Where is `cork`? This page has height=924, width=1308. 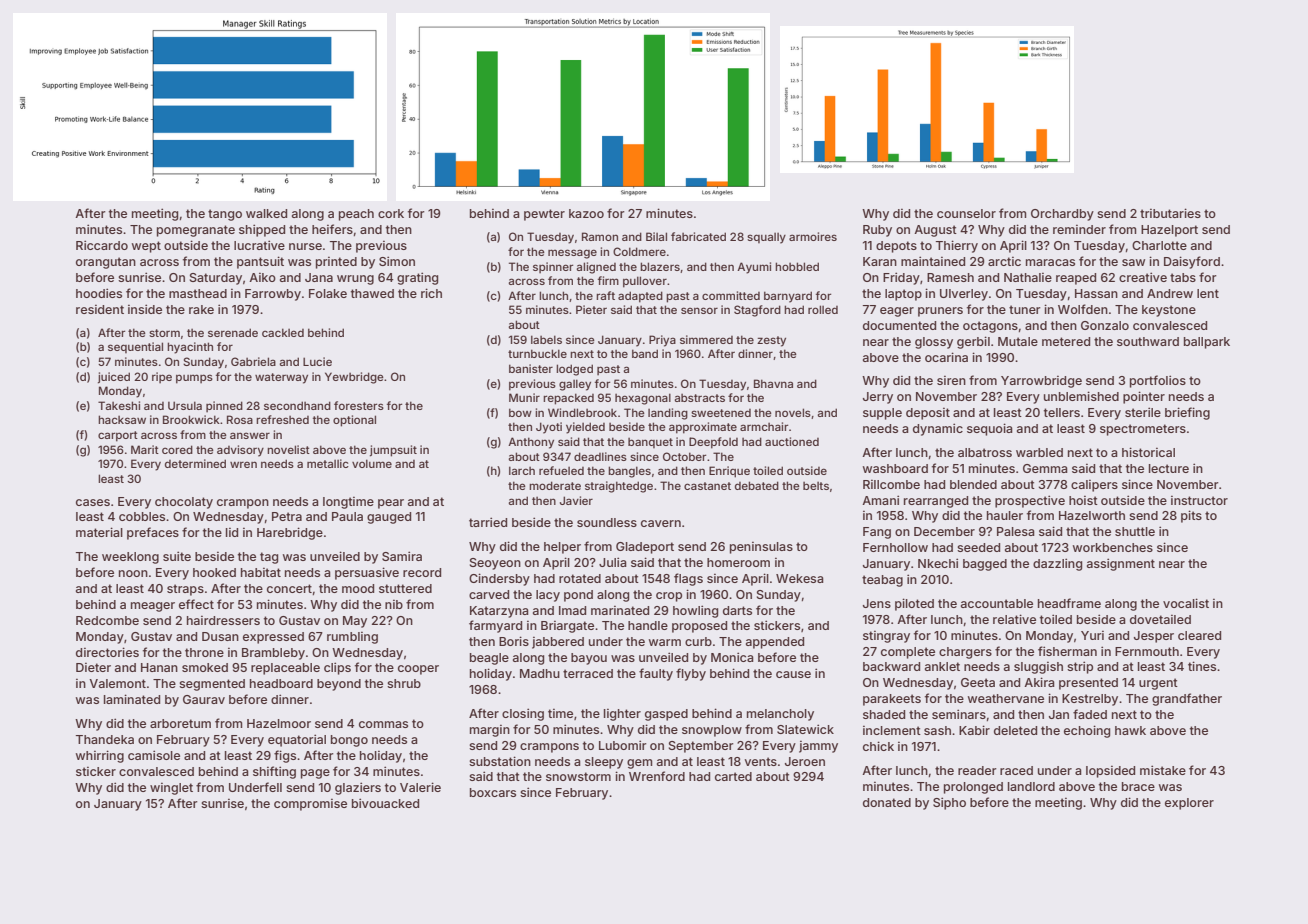 cork is located at coordinates (391, 213).
